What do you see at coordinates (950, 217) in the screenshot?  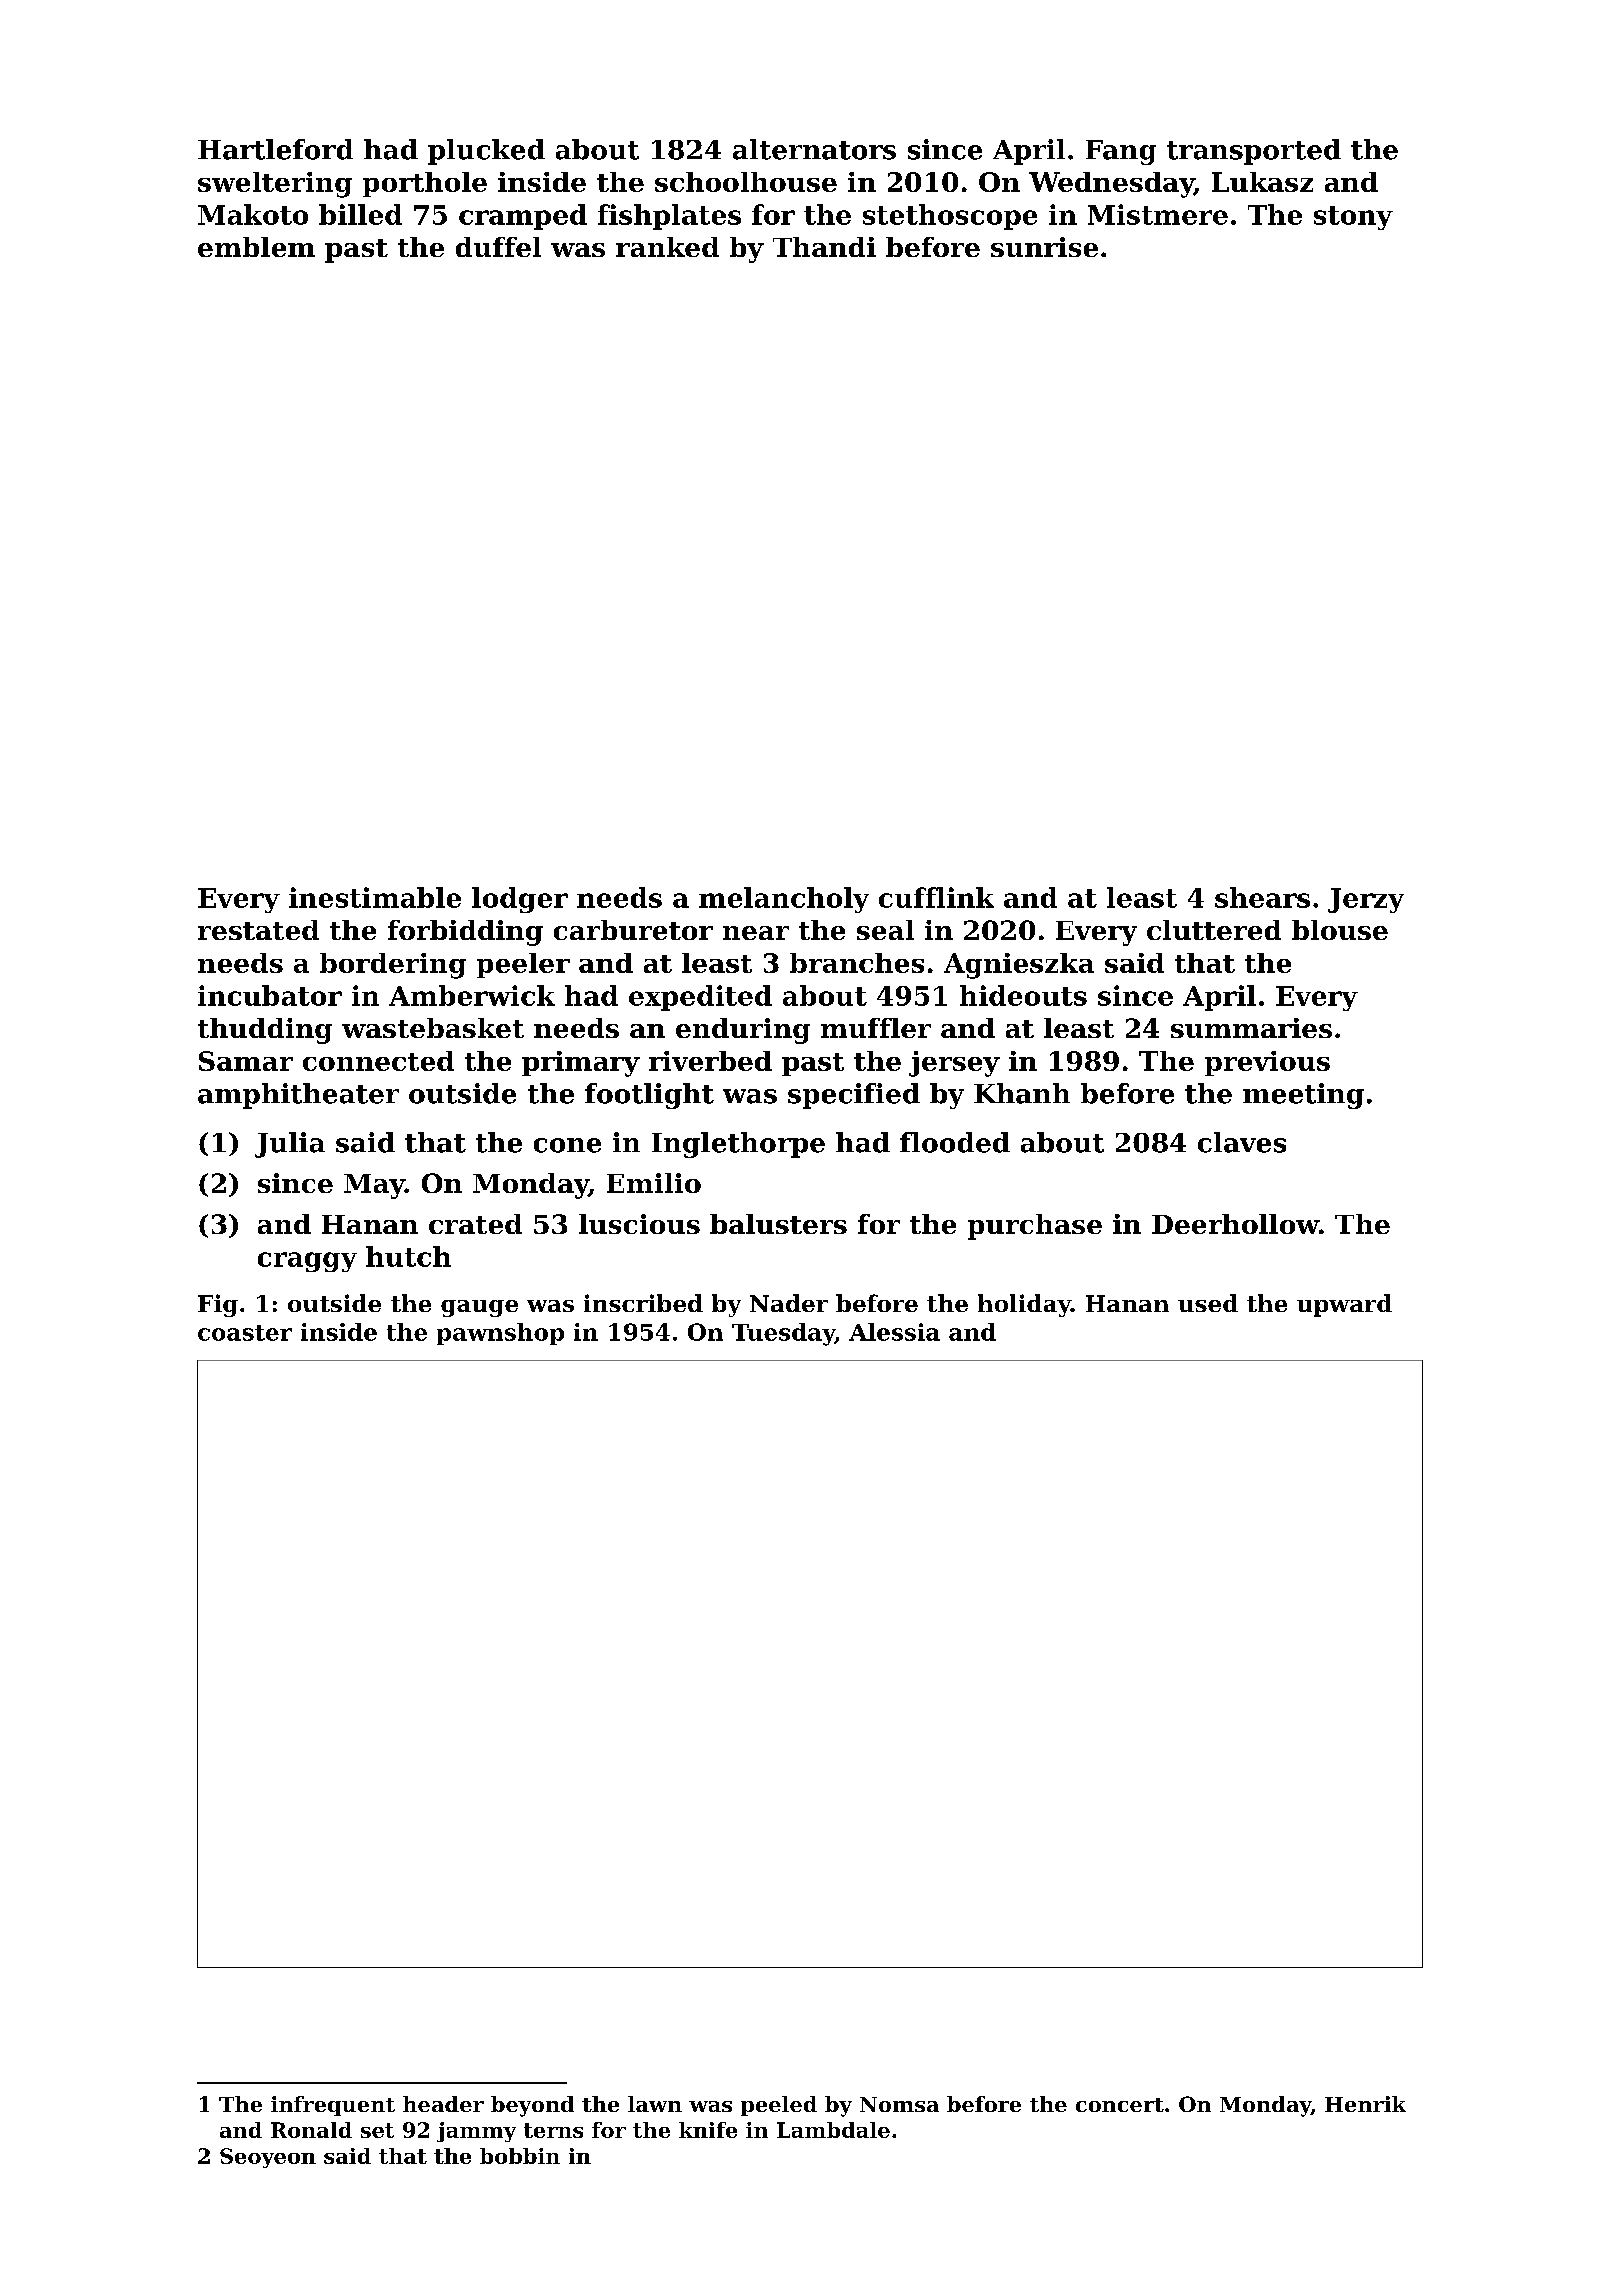 I see `stethoscope` at bounding box center [950, 217].
